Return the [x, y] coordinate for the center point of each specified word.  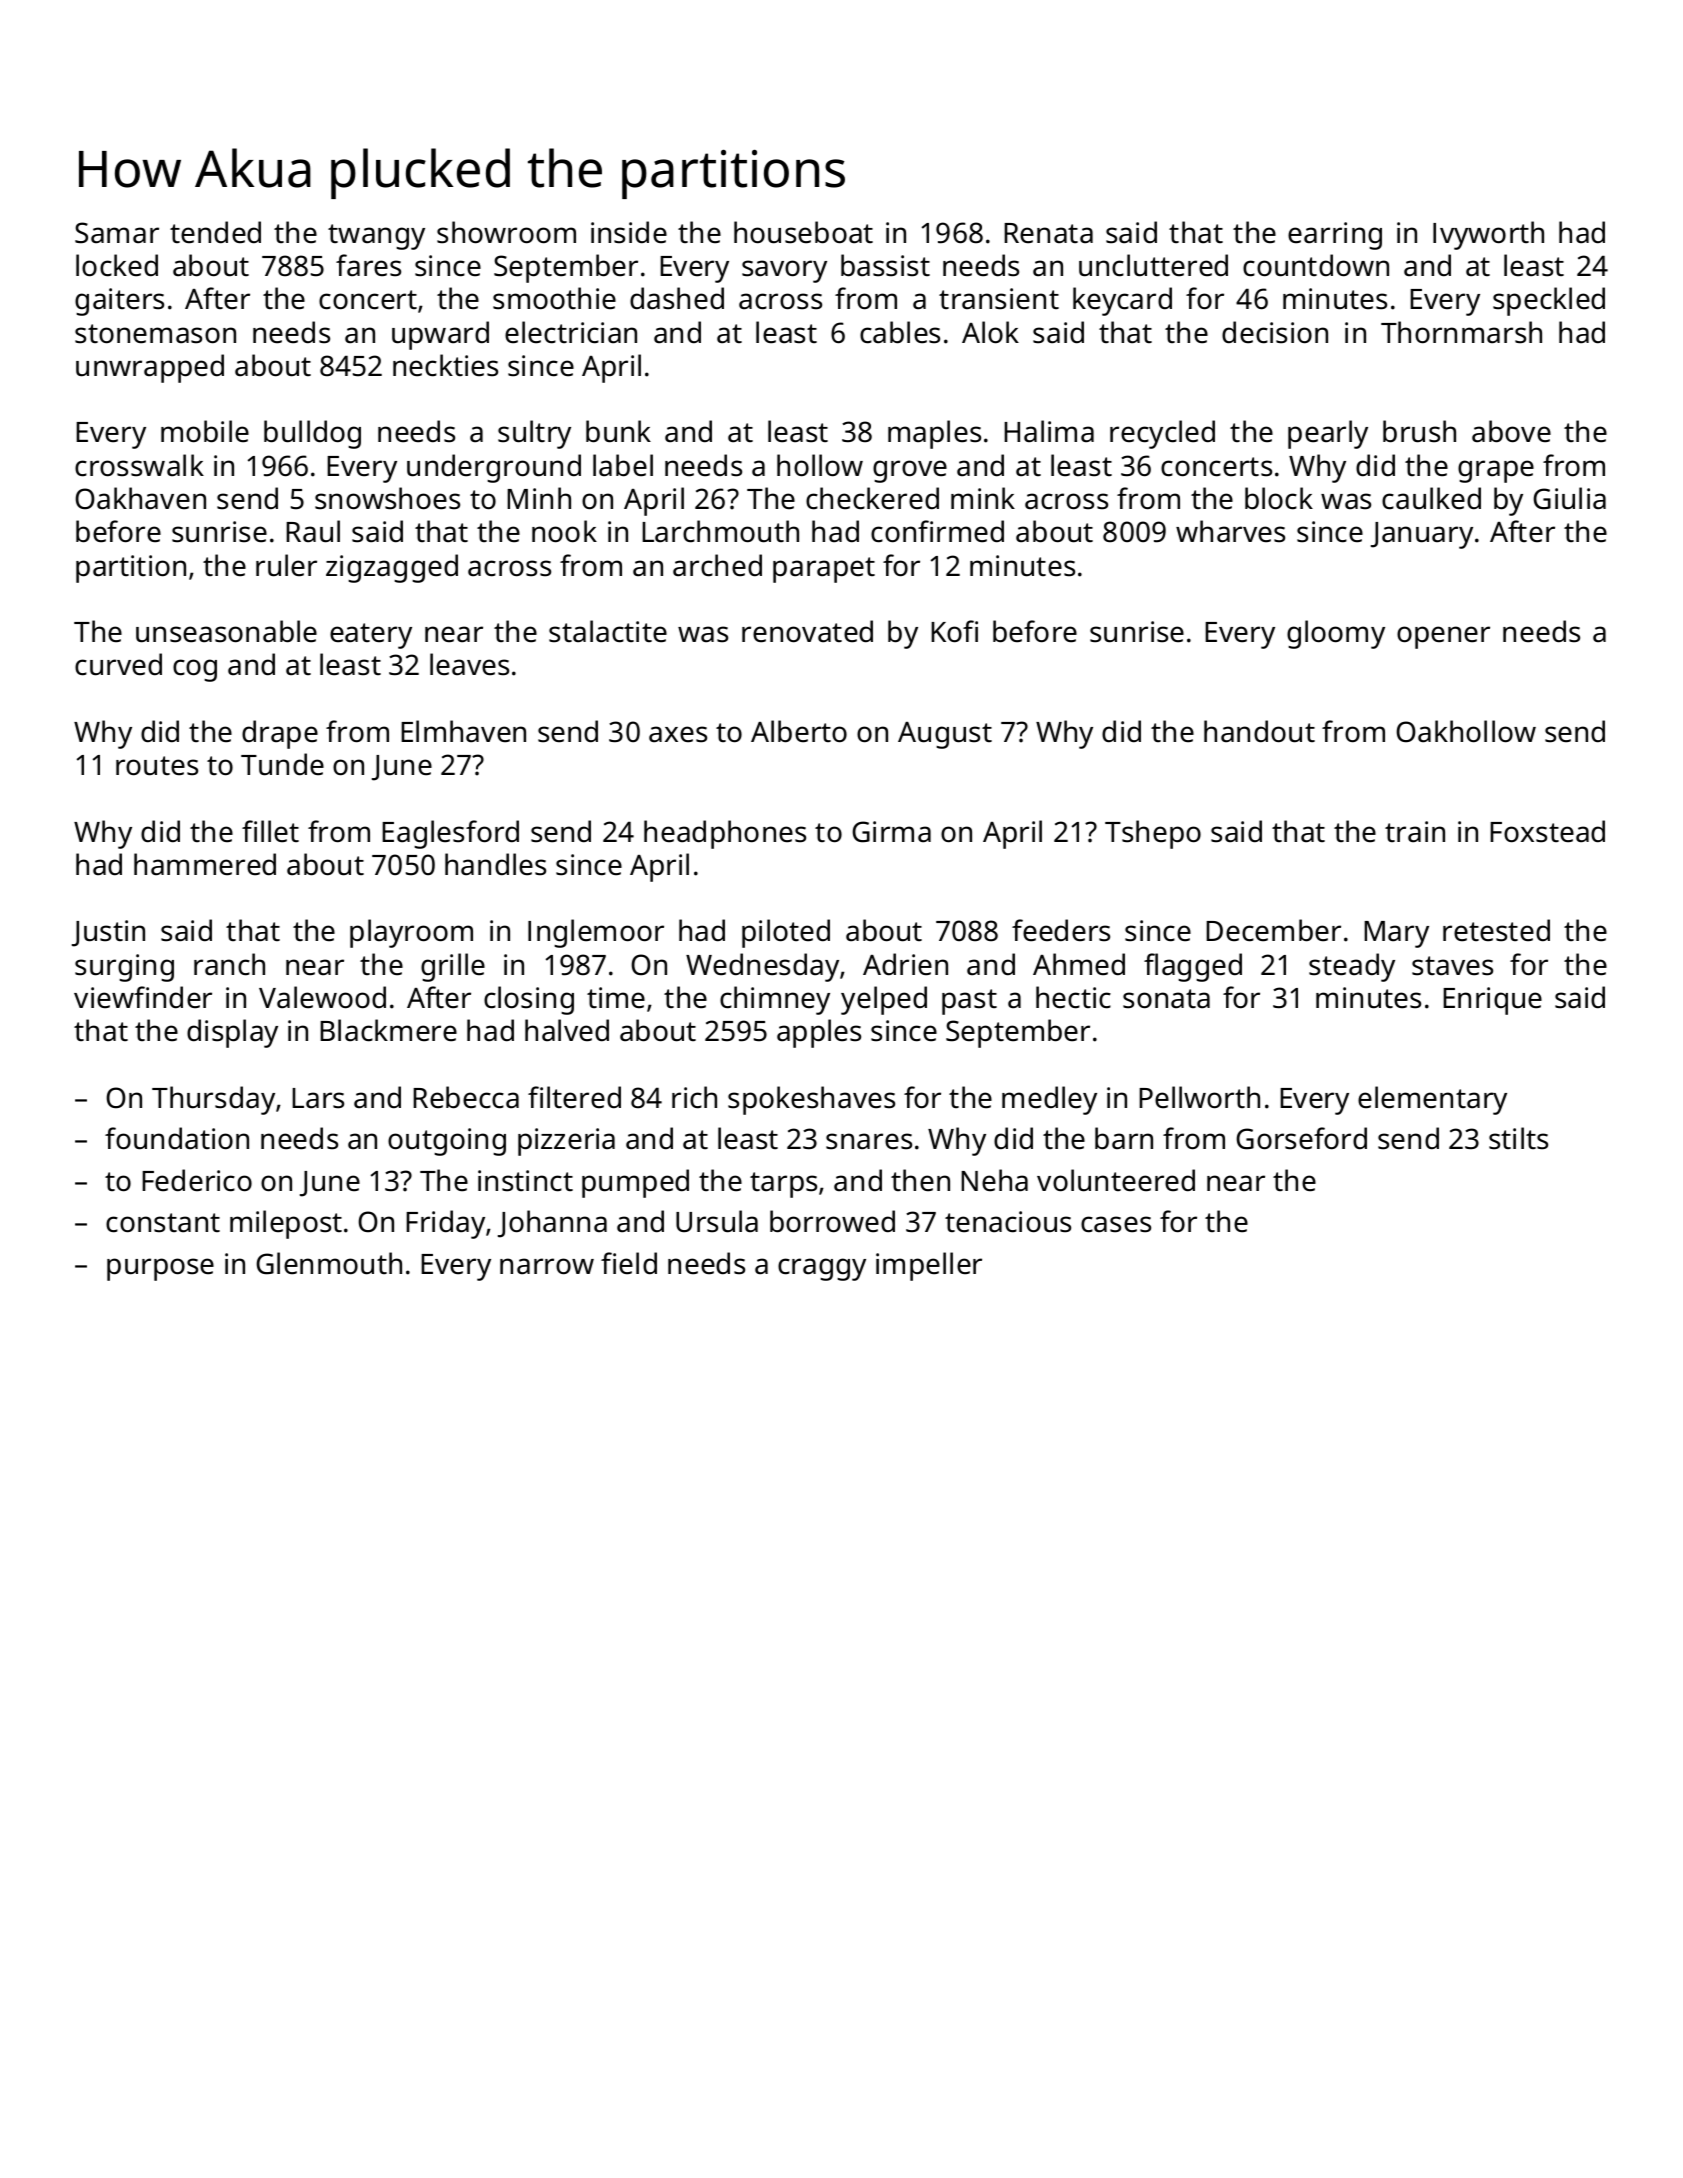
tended [215, 232]
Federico [197, 1180]
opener [1443, 637]
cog [195, 670]
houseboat [803, 232]
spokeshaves [811, 1100]
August [945, 735]
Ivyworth [1488, 235]
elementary [1432, 1100]
